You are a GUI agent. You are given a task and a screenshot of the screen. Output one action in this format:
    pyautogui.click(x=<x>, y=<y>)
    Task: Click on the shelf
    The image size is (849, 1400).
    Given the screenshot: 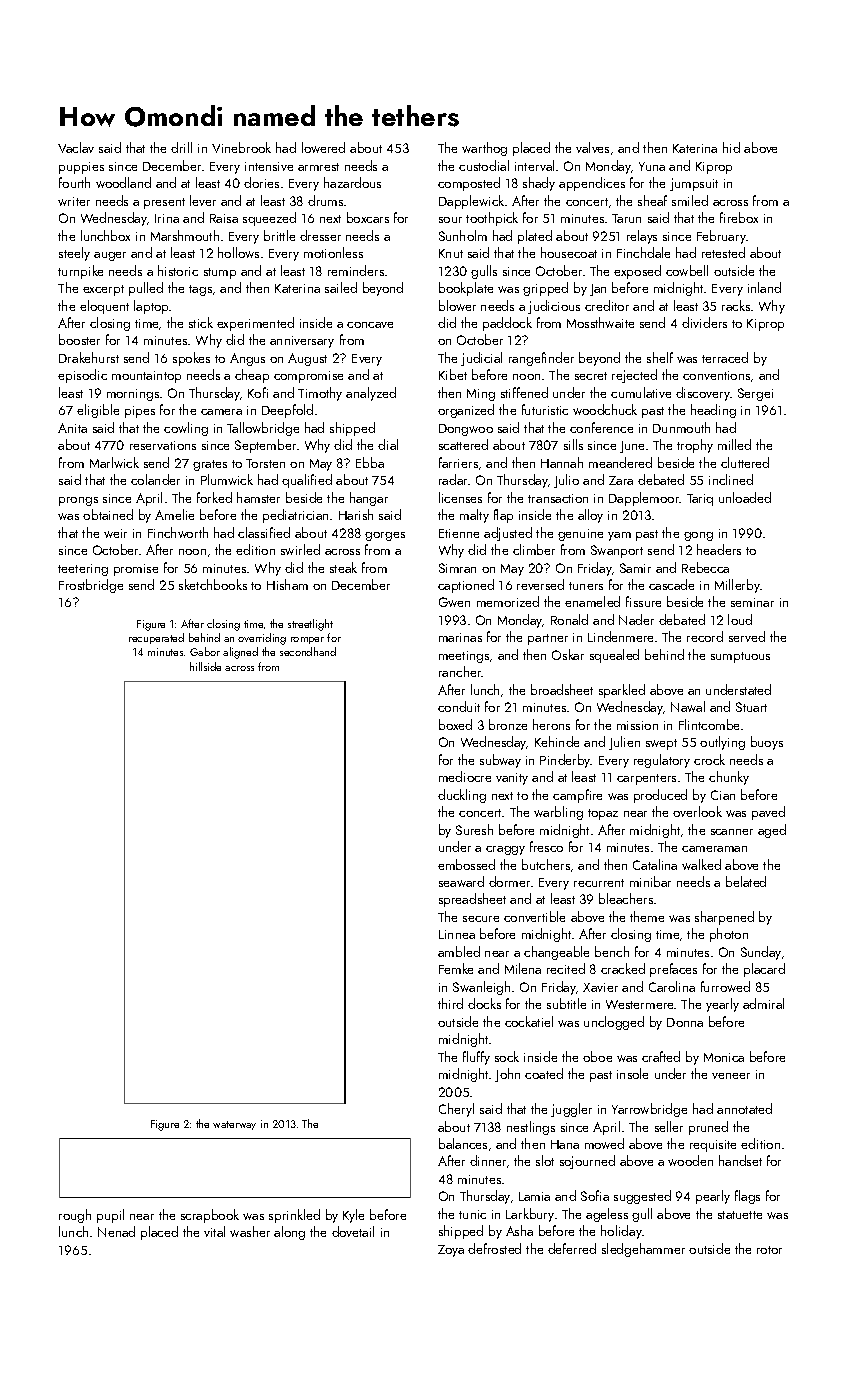 What is the action you would take?
    pyautogui.click(x=660, y=357)
